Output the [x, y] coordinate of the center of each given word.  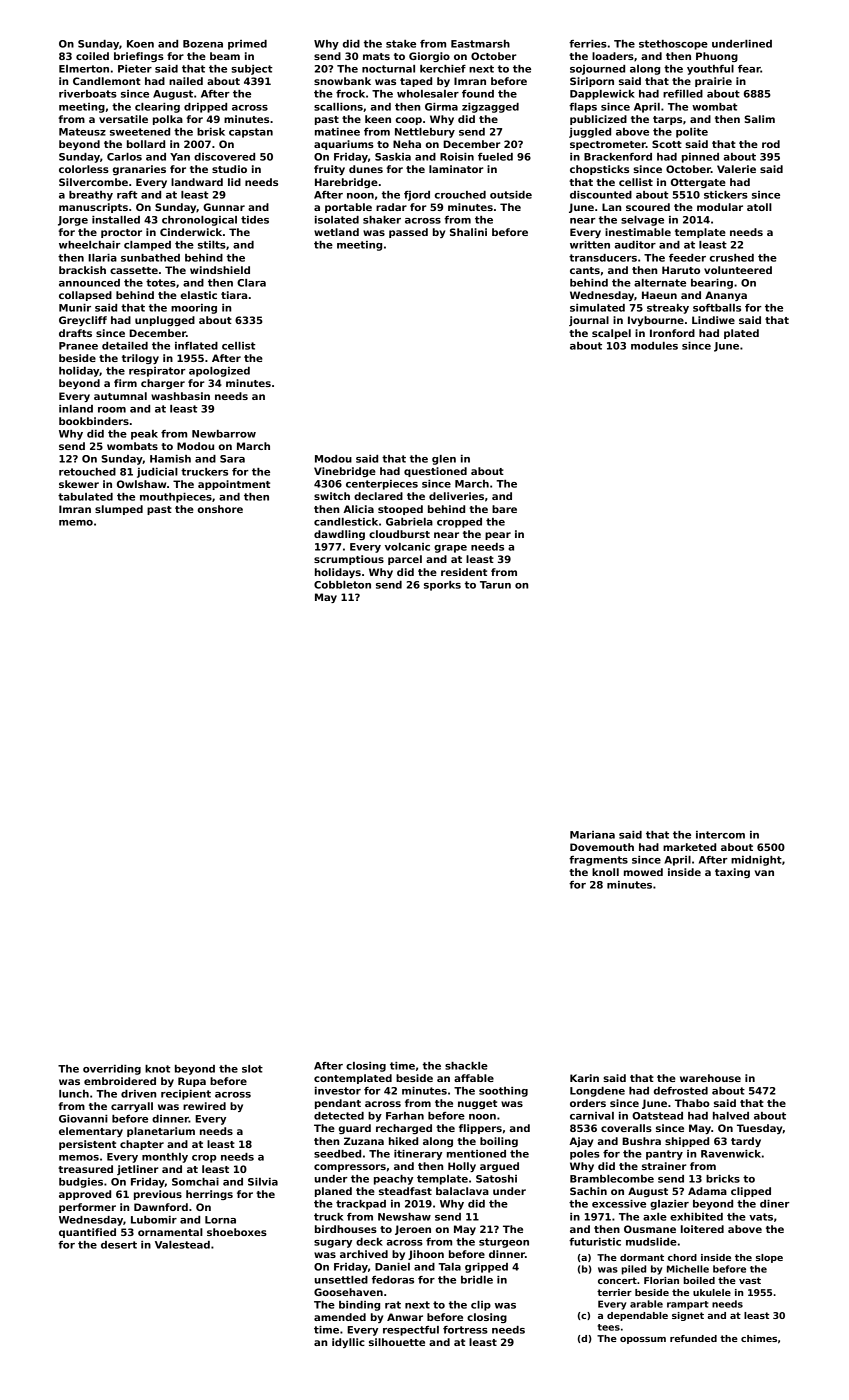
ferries [588, 44]
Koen [140, 44]
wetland [336, 232]
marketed [689, 847]
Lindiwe [713, 320]
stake [401, 44]
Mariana [592, 835]
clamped [147, 246]
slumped [119, 510]
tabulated [85, 497]
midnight [756, 861]
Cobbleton [342, 585]
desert [119, 1245]
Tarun [495, 585]
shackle [466, 1066]
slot [252, 1069]
